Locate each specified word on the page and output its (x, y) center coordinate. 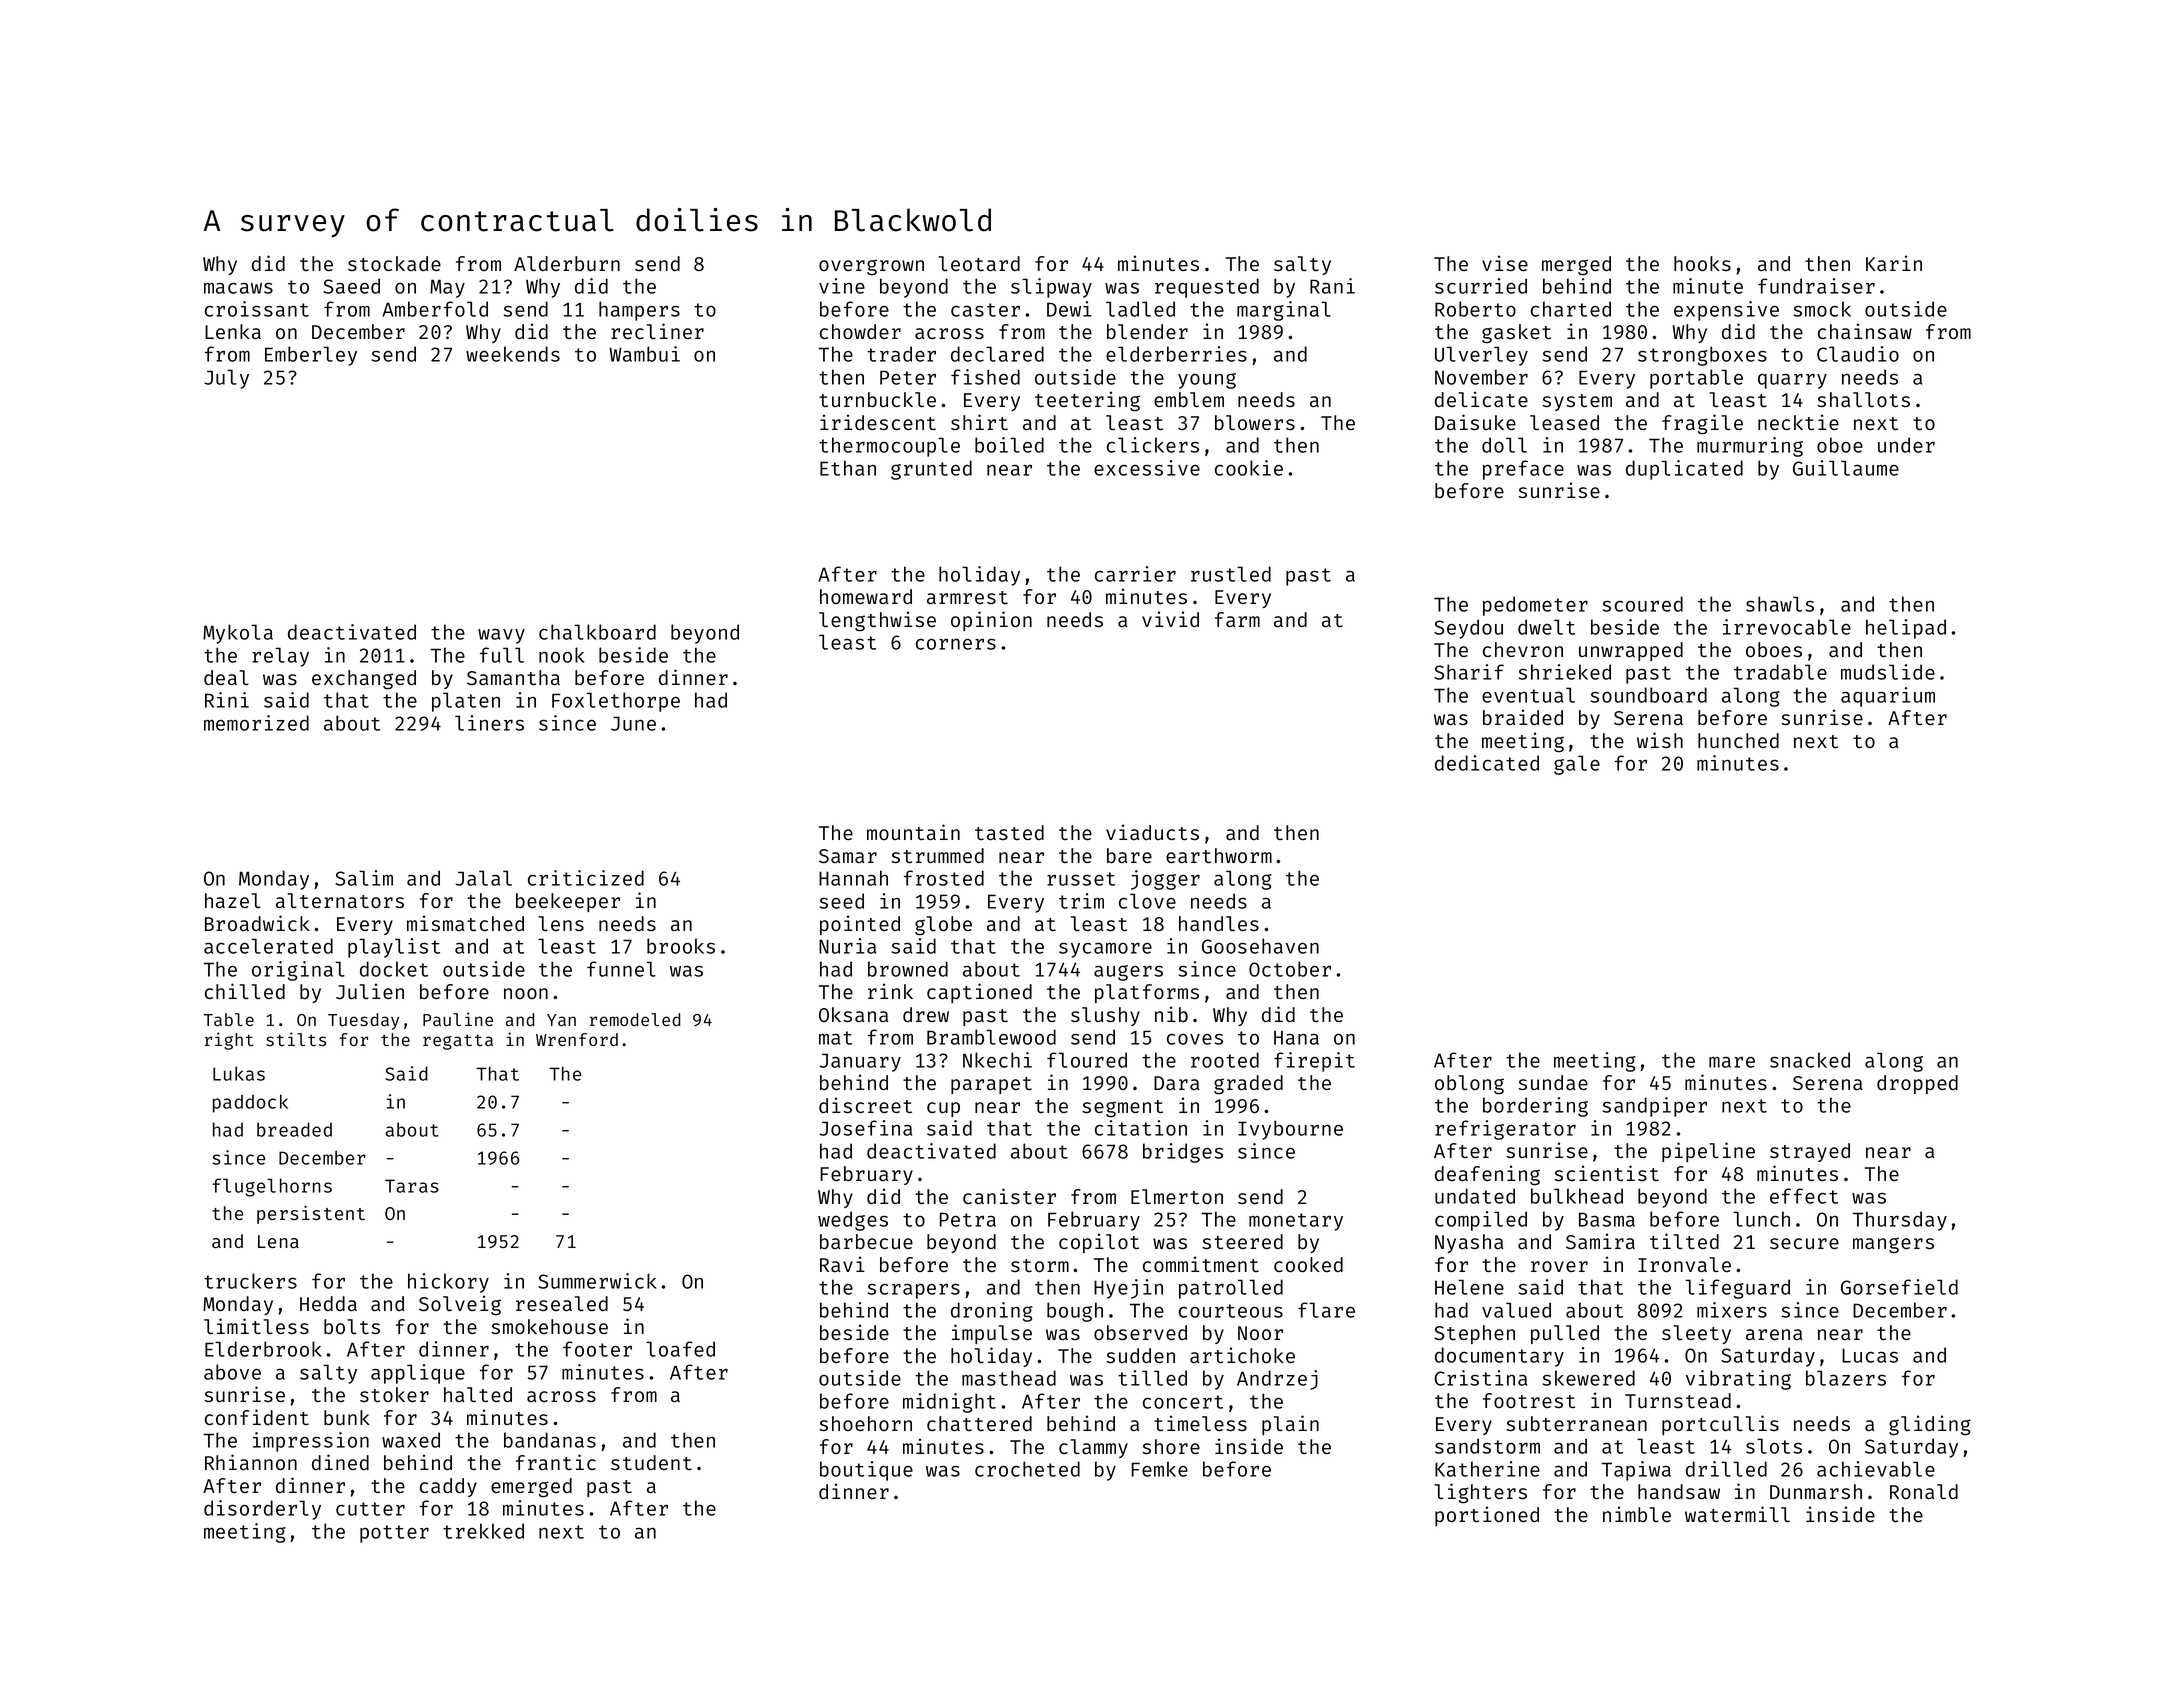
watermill (1737, 1514)
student (651, 1462)
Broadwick (257, 923)
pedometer (1535, 606)
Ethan (848, 468)
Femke (1159, 1469)
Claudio (1858, 354)
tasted (1009, 832)
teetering (1087, 401)
